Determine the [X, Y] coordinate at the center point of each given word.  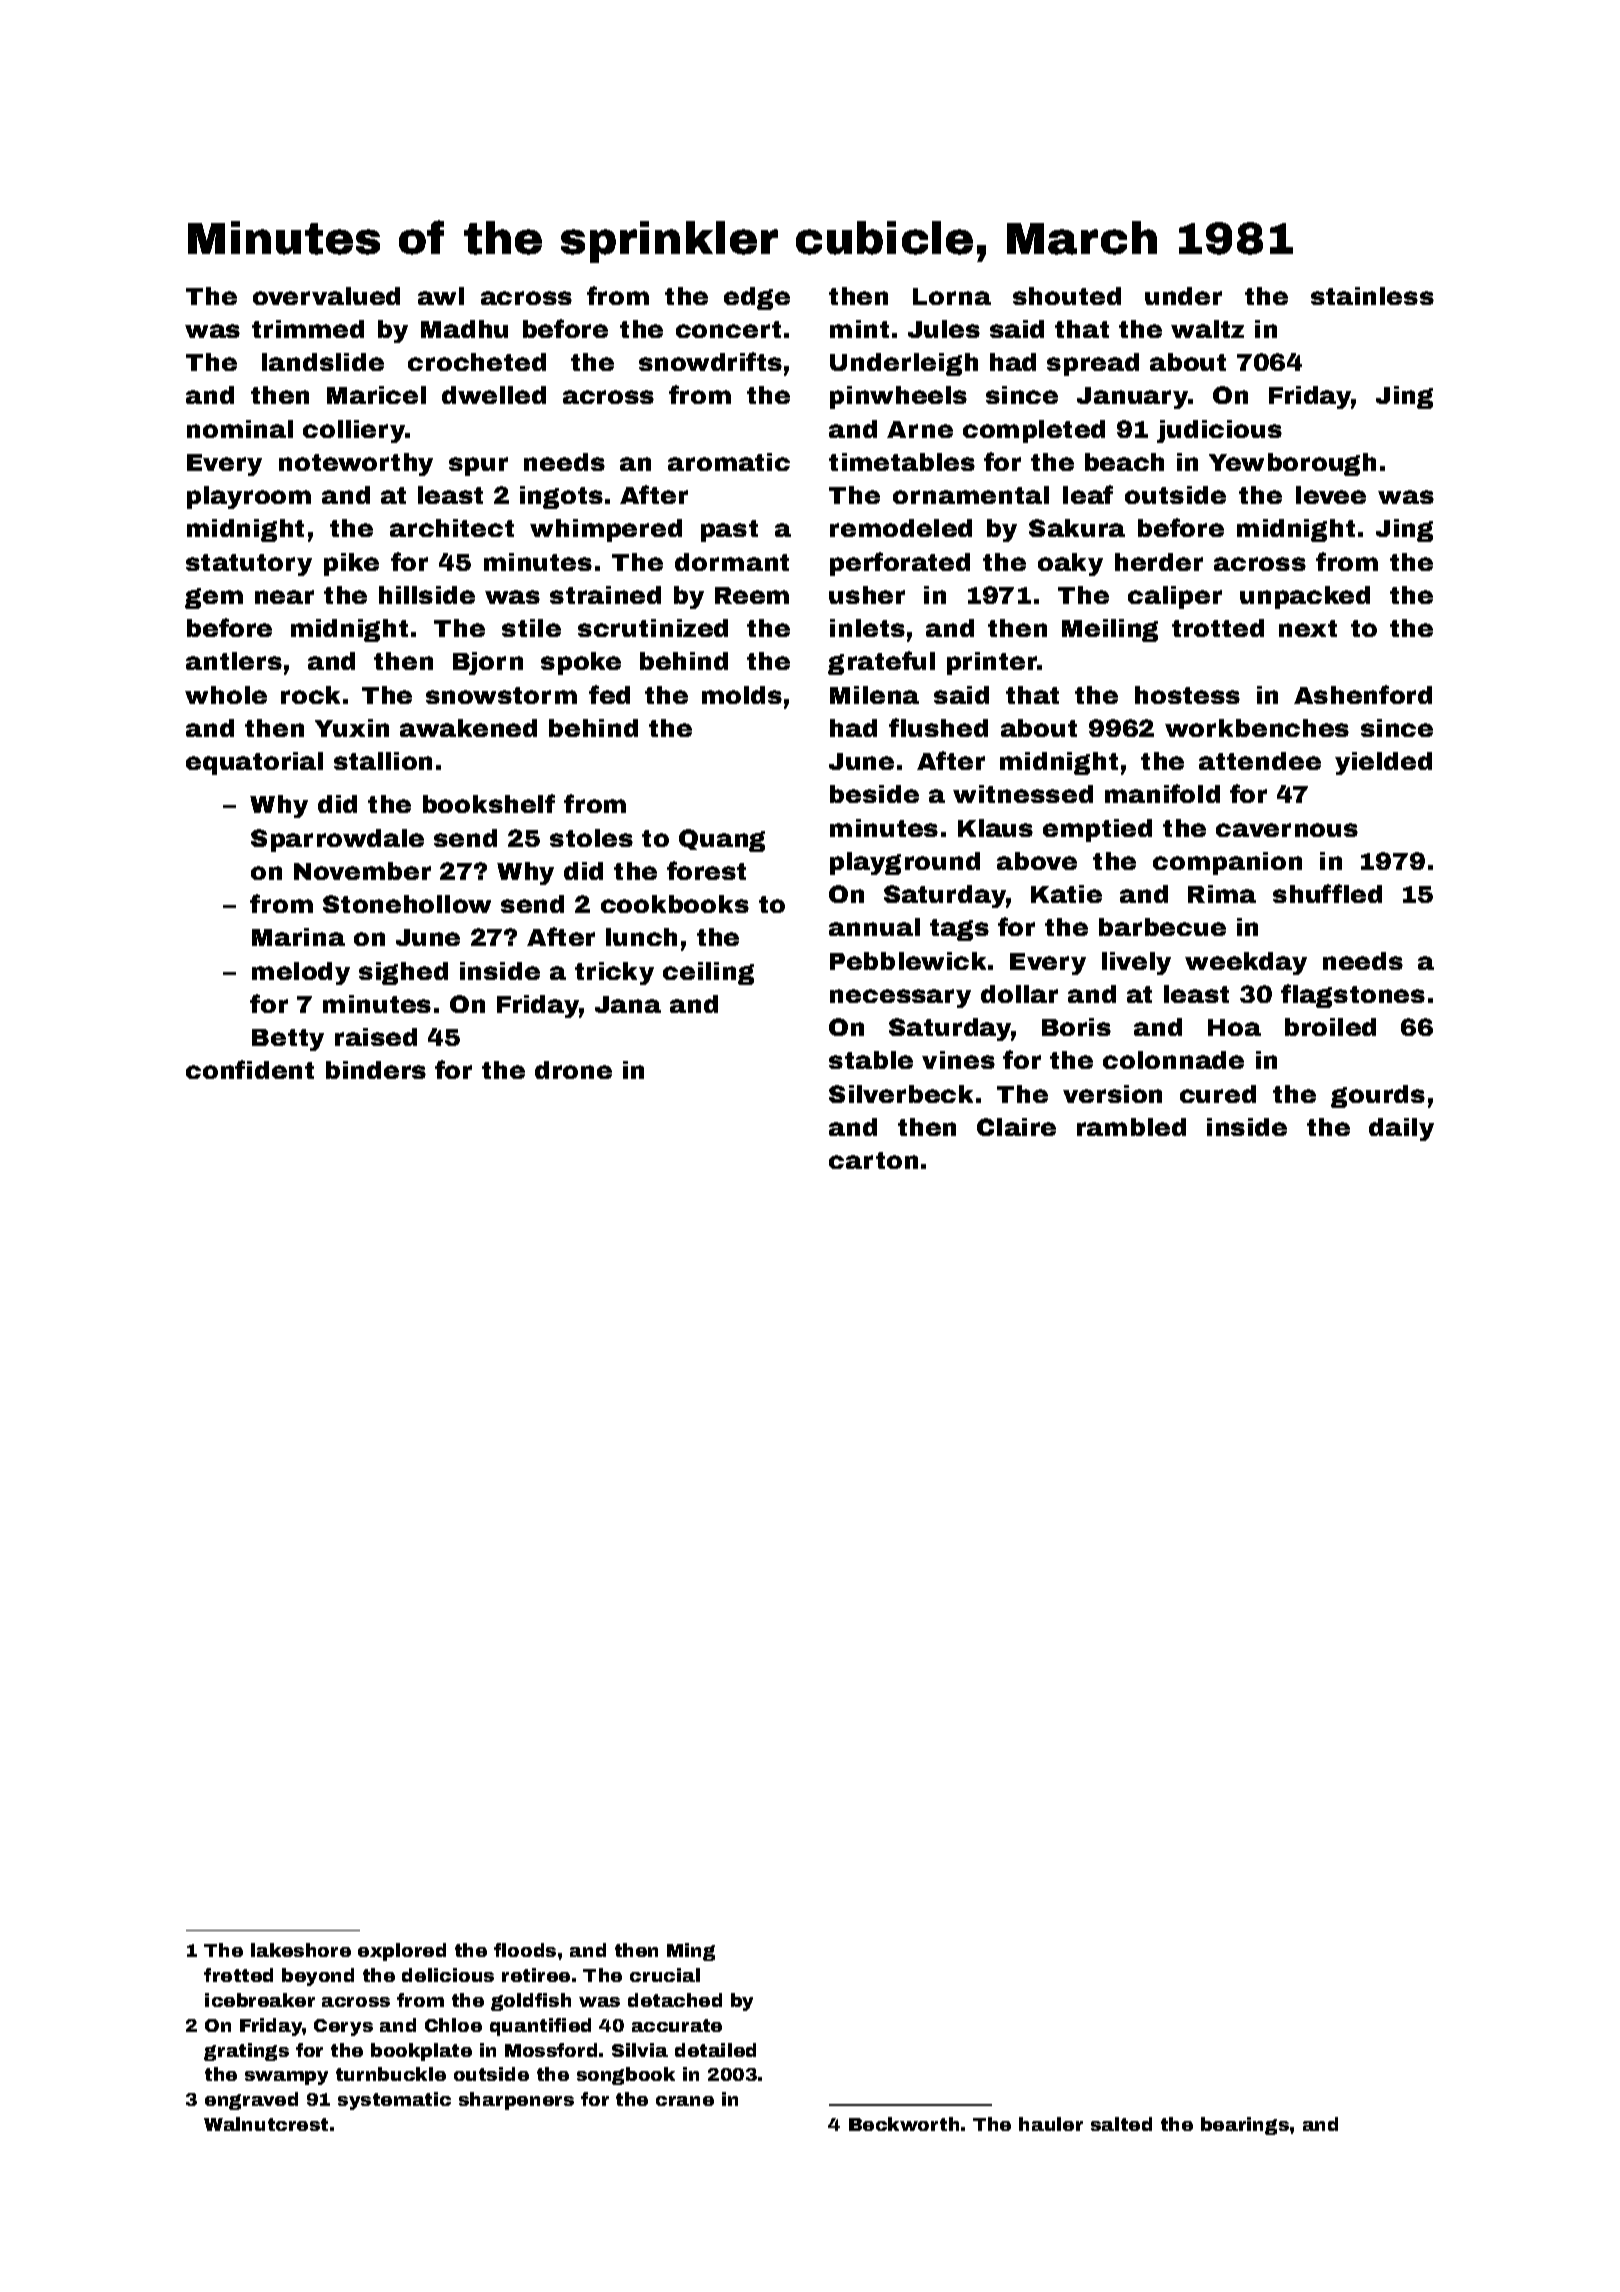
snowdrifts [710, 361]
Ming [691, 1952]
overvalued [326, 296]
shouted [1067, 296]
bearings [1245, 2126]
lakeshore [301, 1950]
